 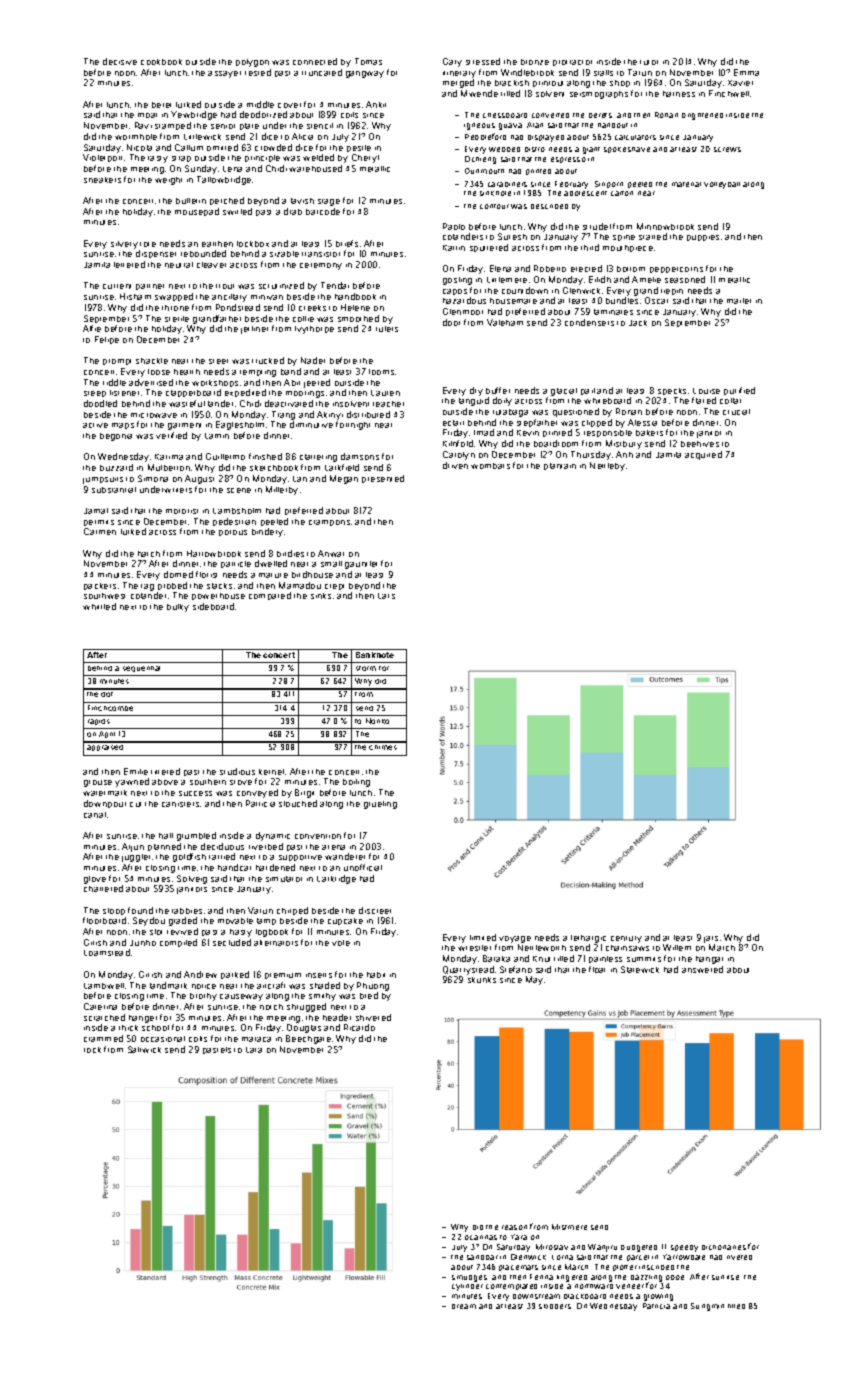 I want to click on sloop, so click(x=114, y=911).
